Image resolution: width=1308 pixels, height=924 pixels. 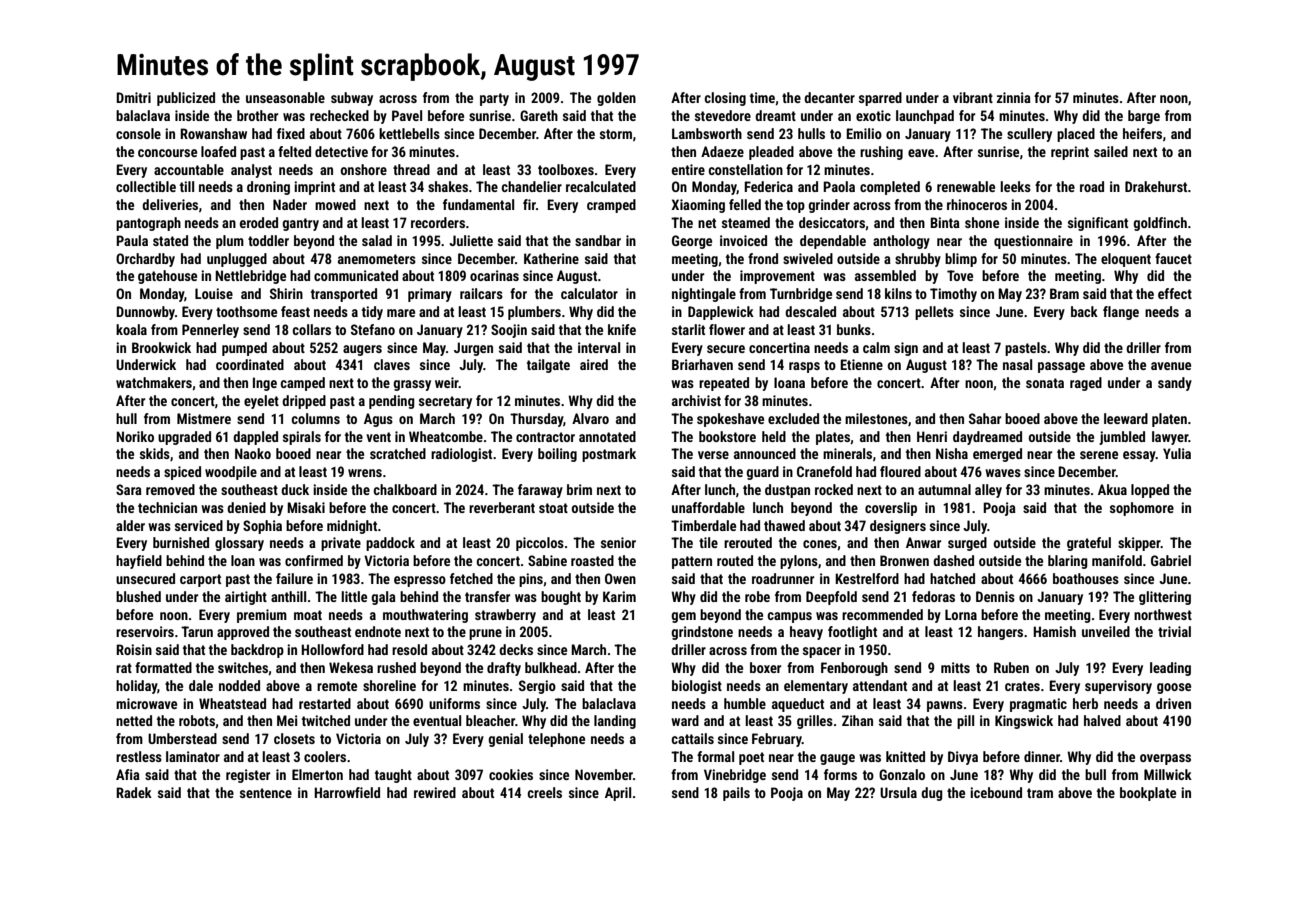 I want to click on knife, so click(x=622, y=329).
